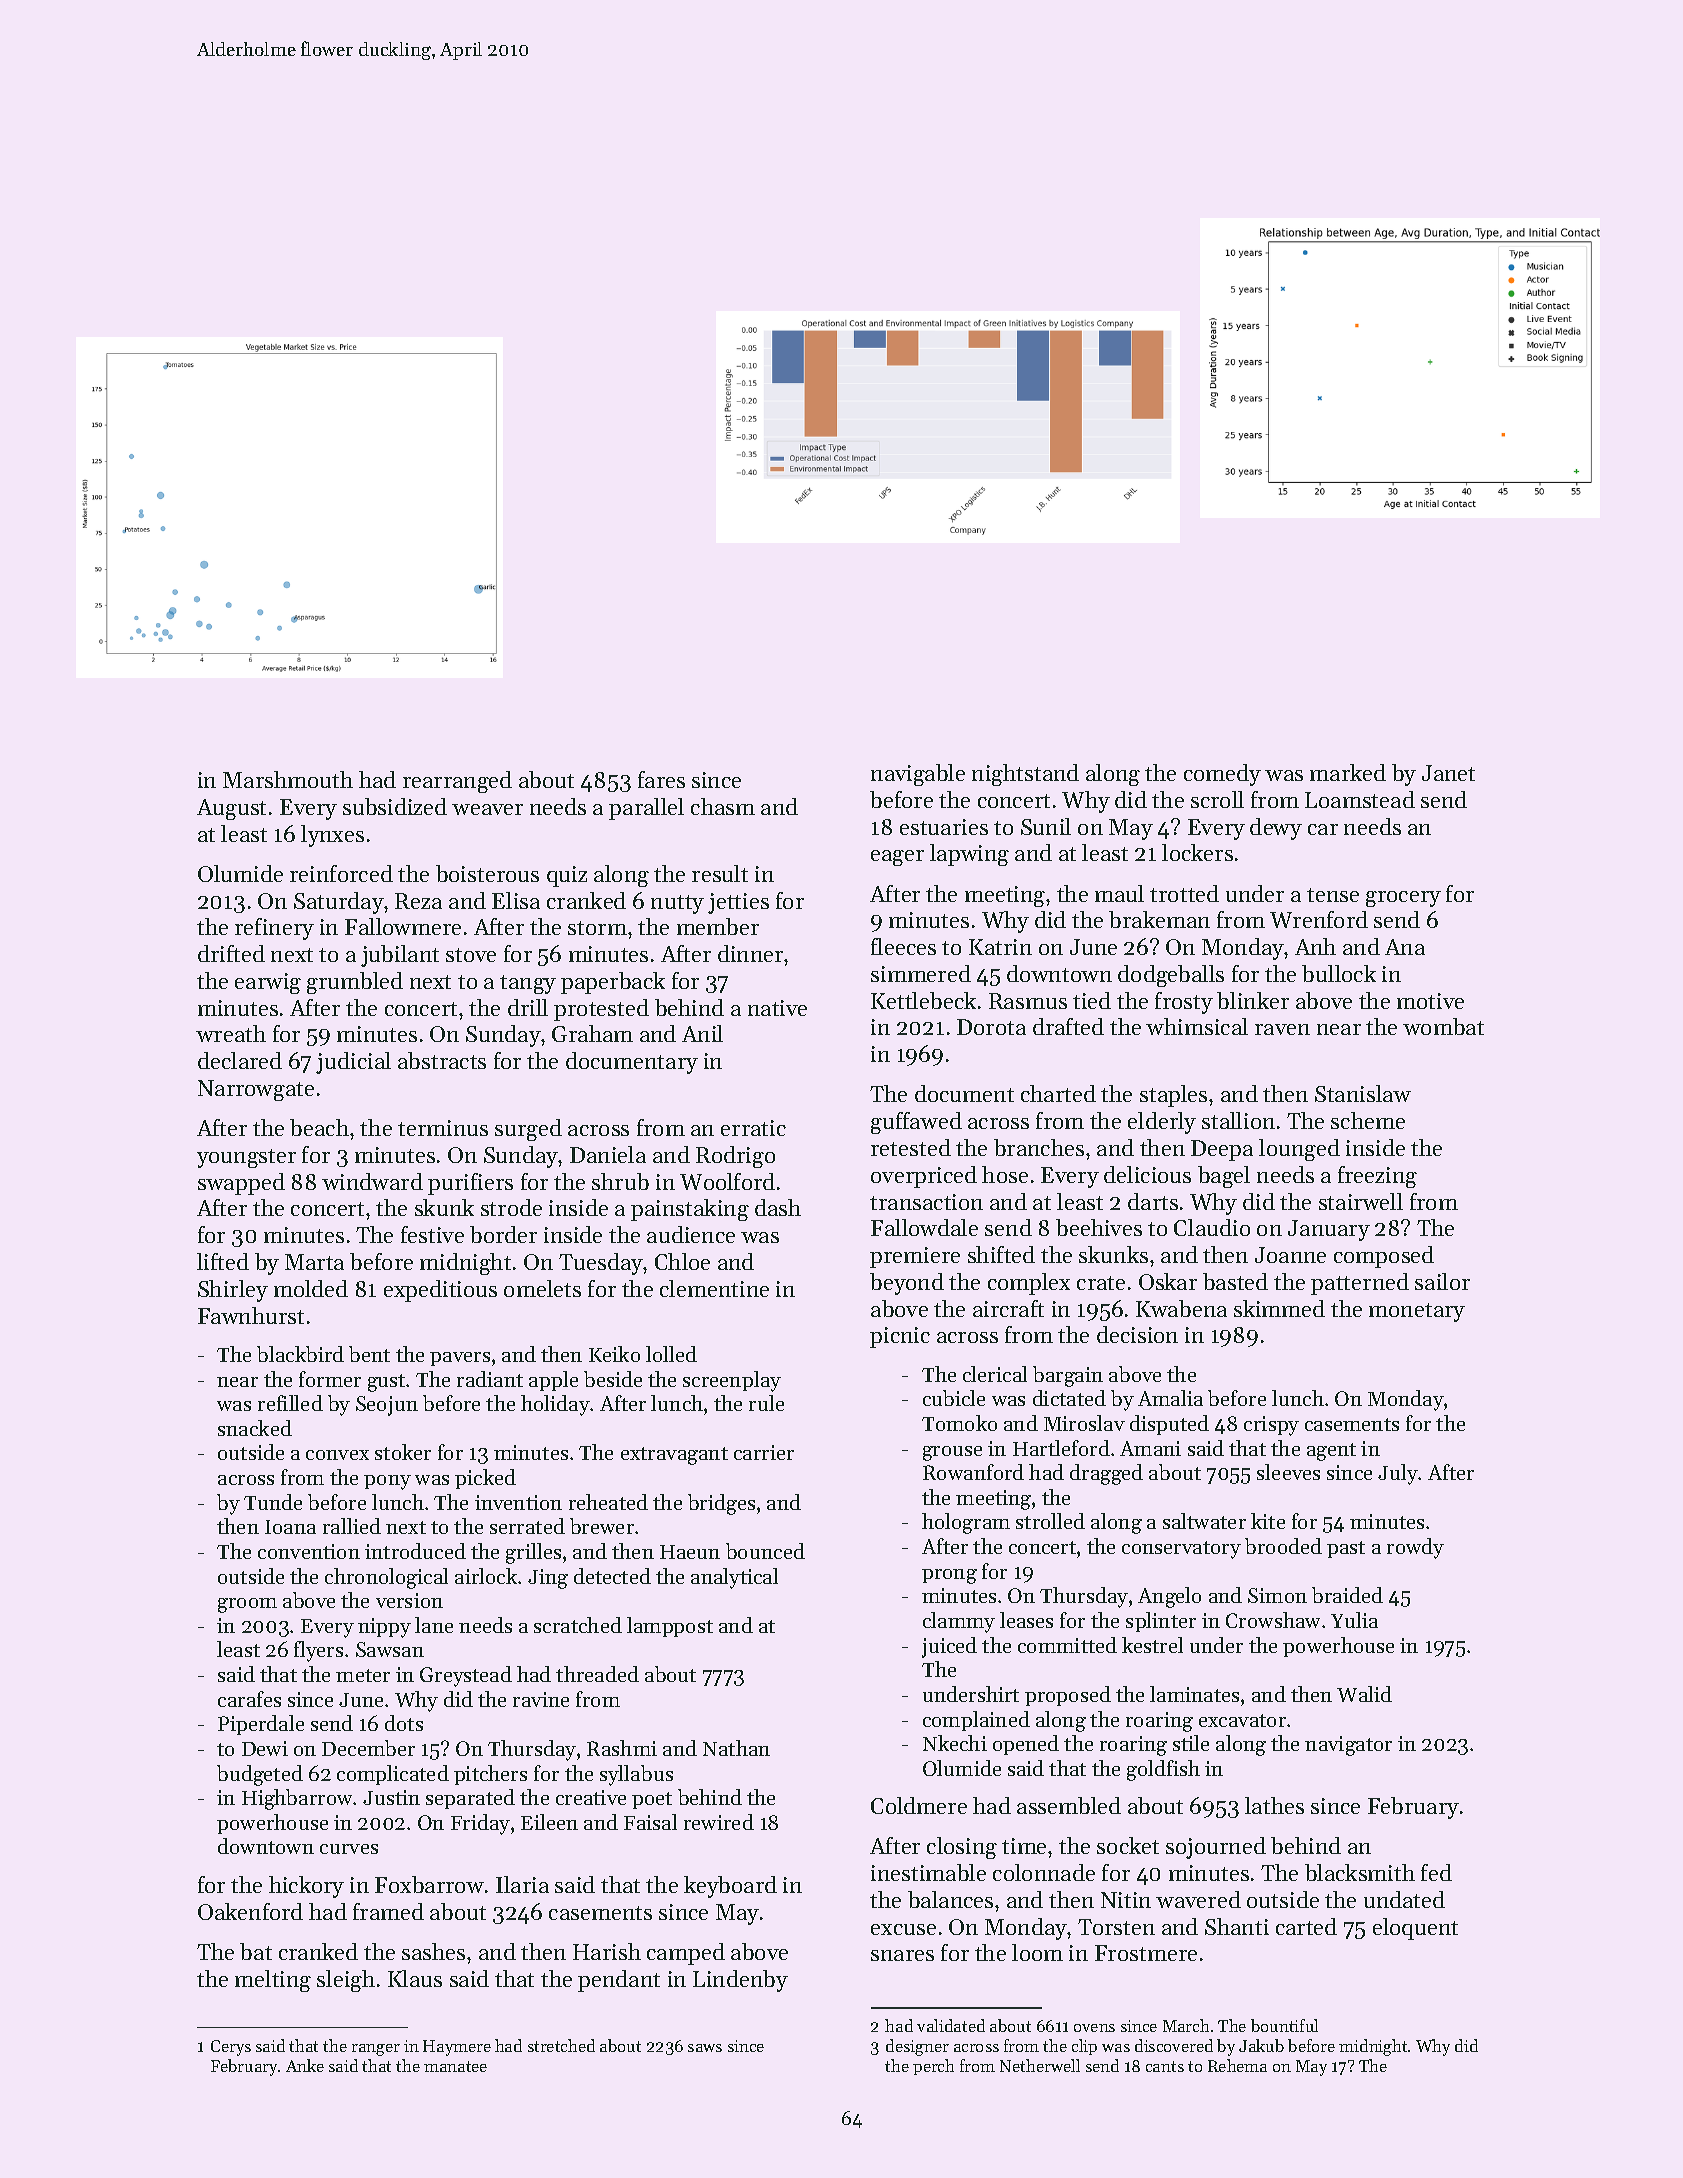 This page has width=1683, height=2178. What do you see at coordinates (1279, 1308) in the page?
I see `skimmed` at bounding box center [1279, 1308].
